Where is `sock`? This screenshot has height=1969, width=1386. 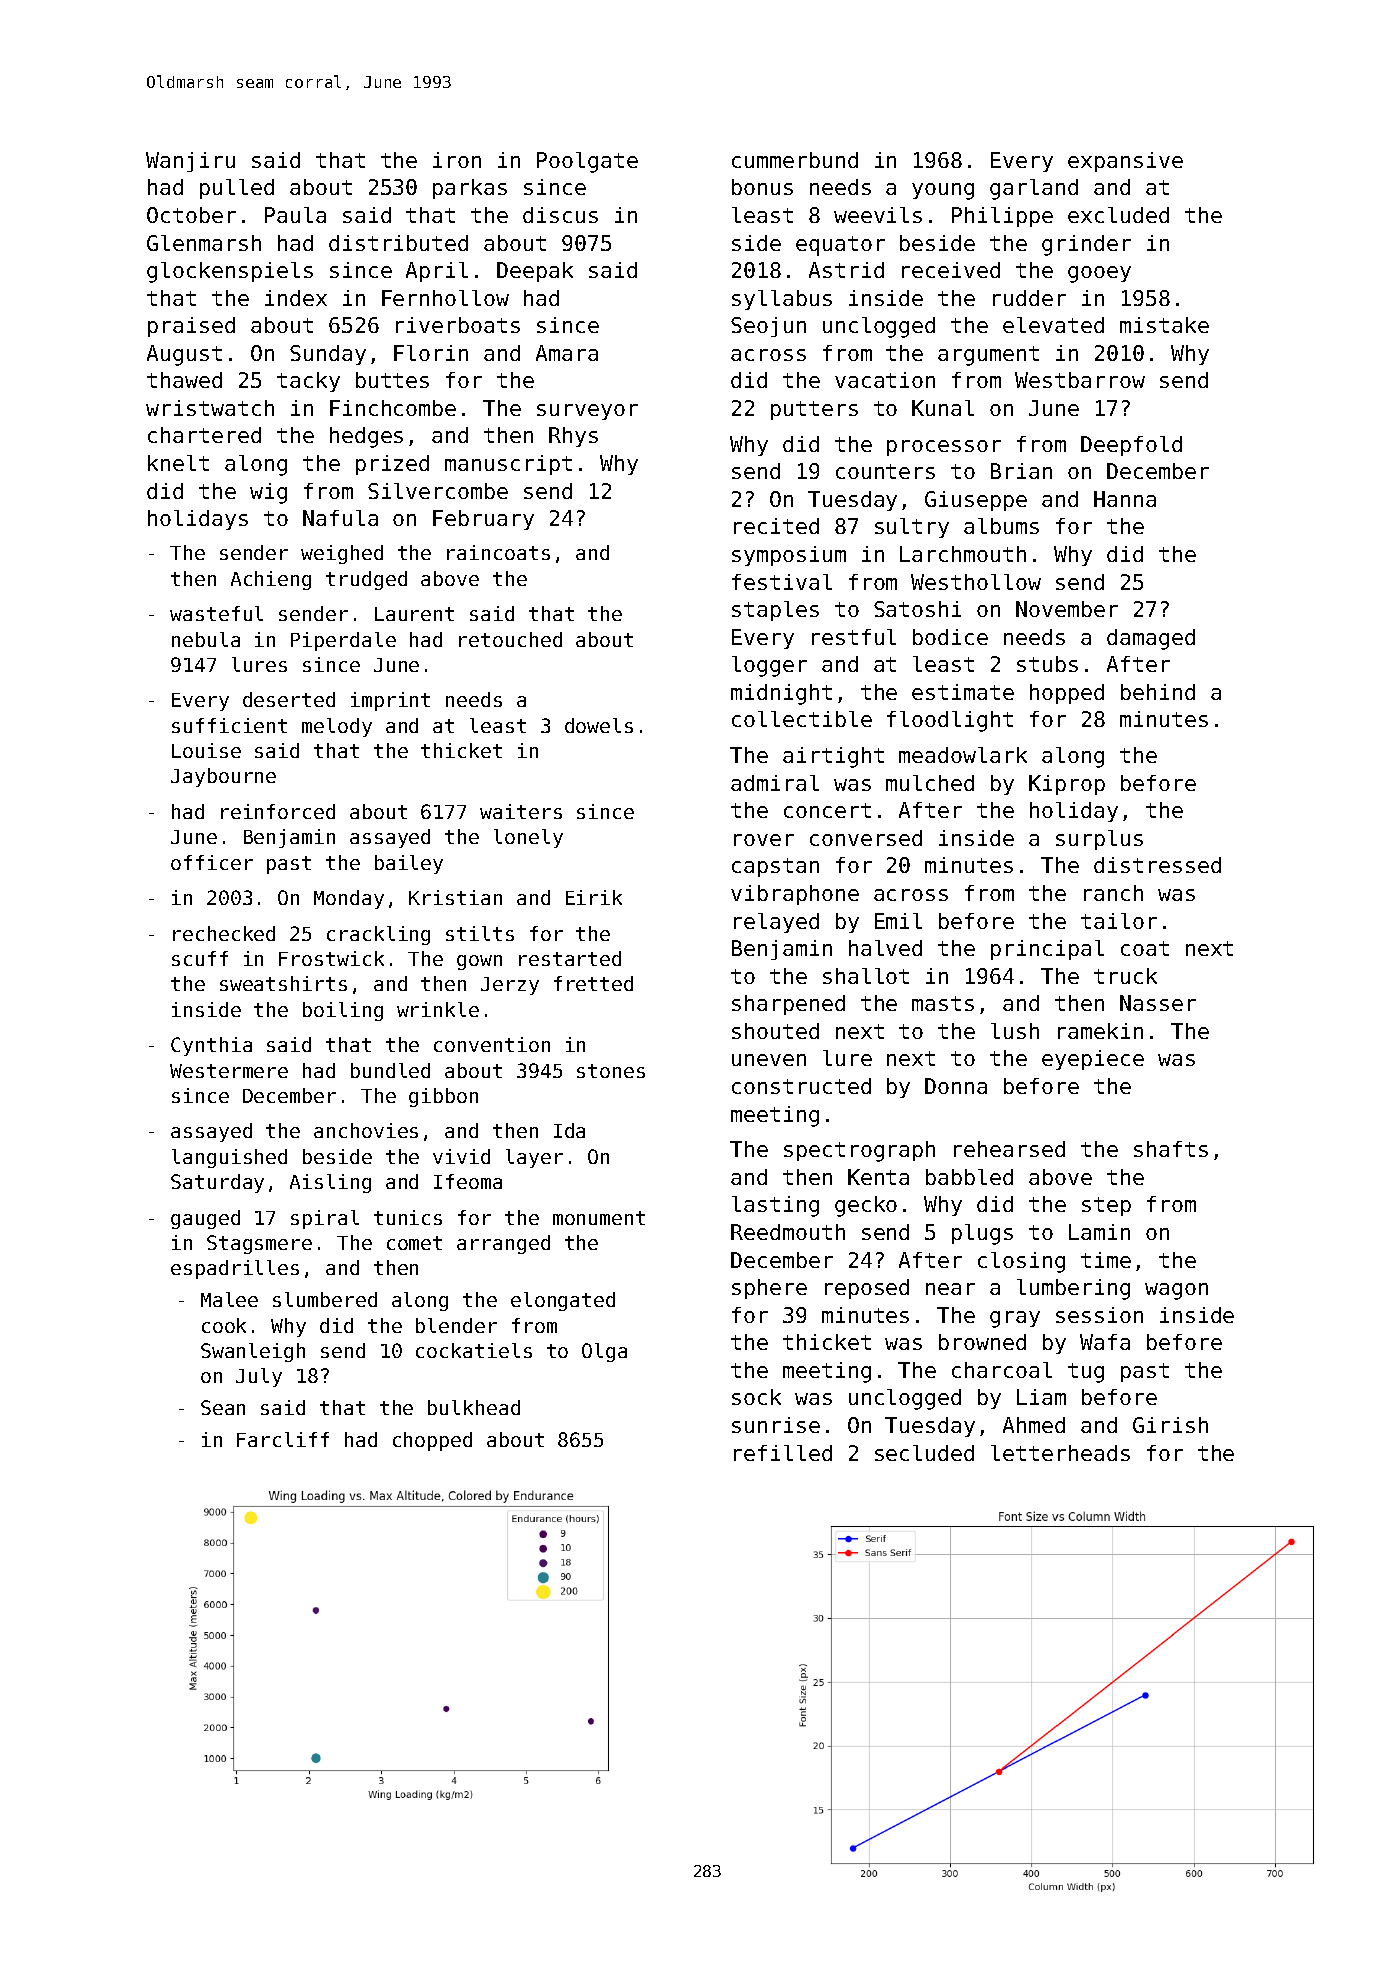 sock is located at coordinates (756, 1397).
